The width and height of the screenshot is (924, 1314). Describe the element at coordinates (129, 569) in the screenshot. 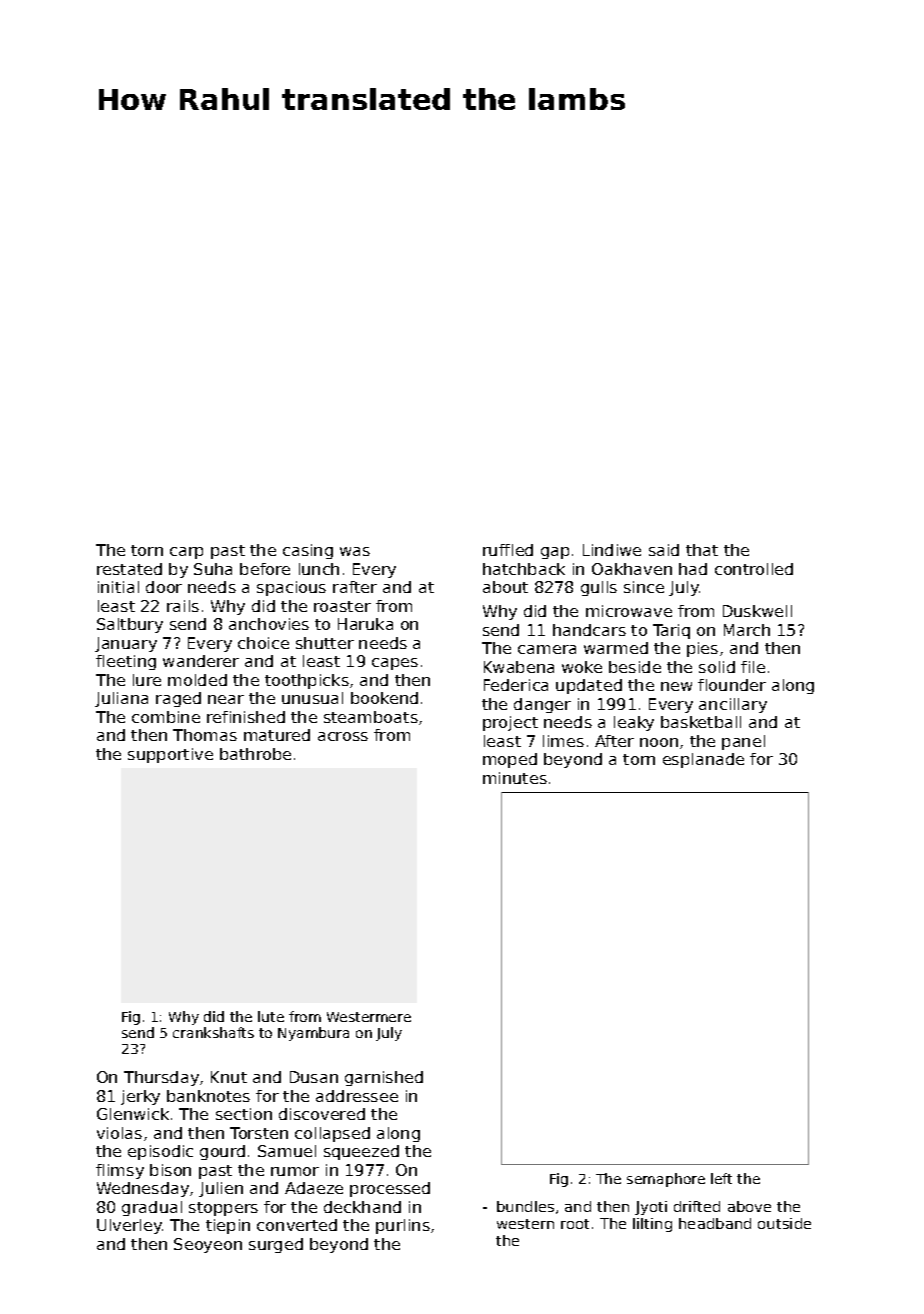

I see `restated` at that location.
